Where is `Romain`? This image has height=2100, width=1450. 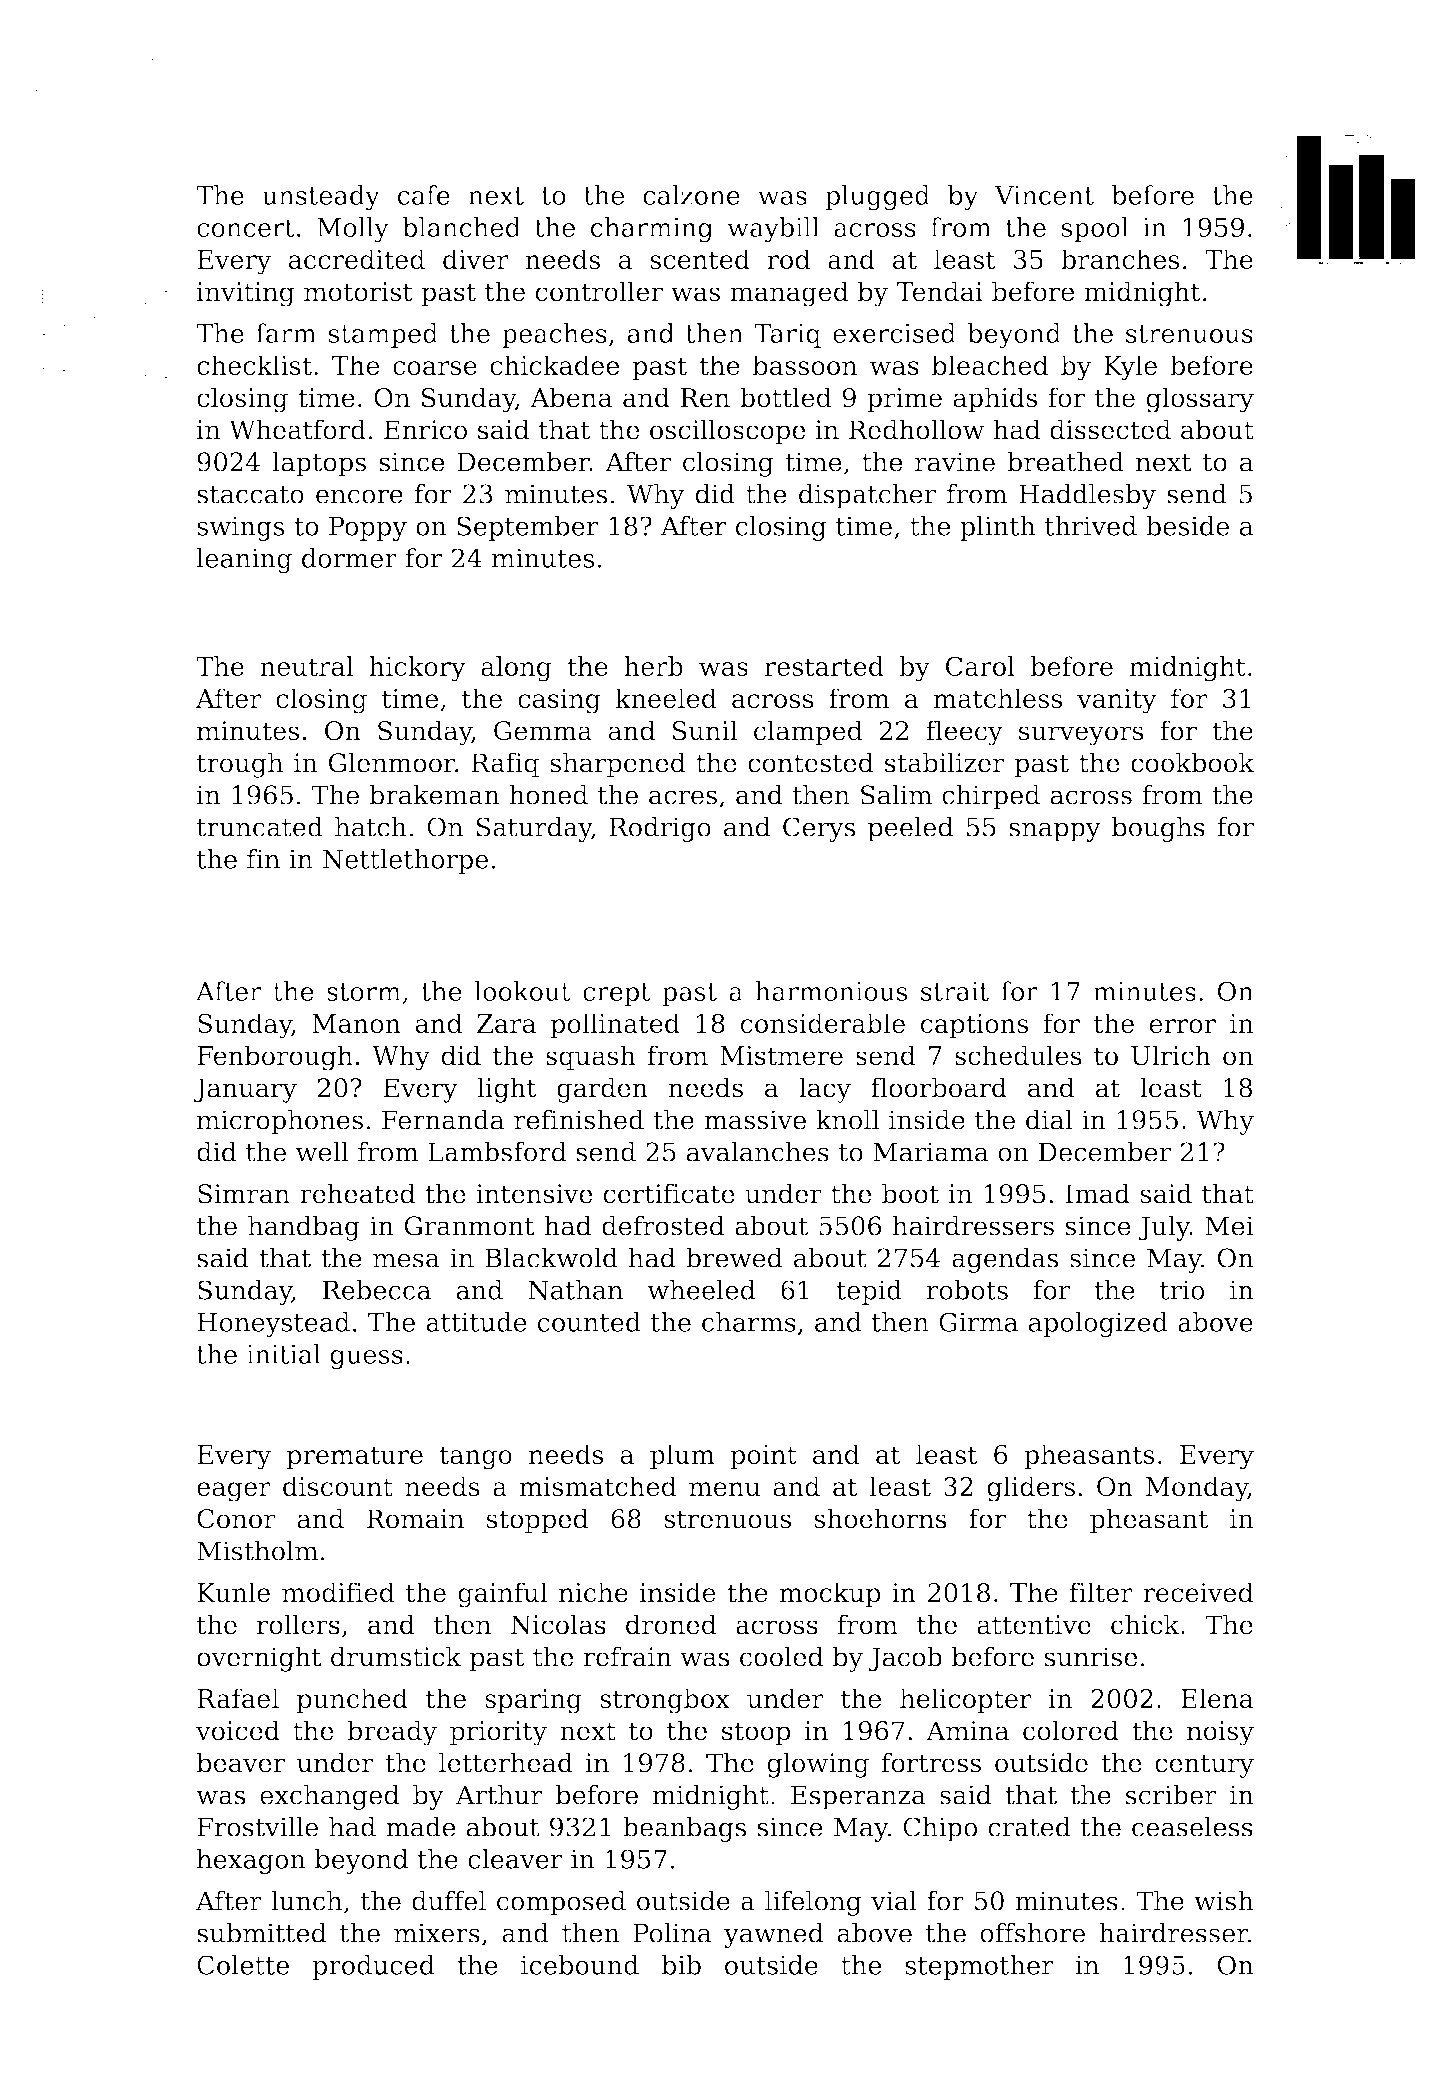
Romain is located at coordinates (415, 1519).
